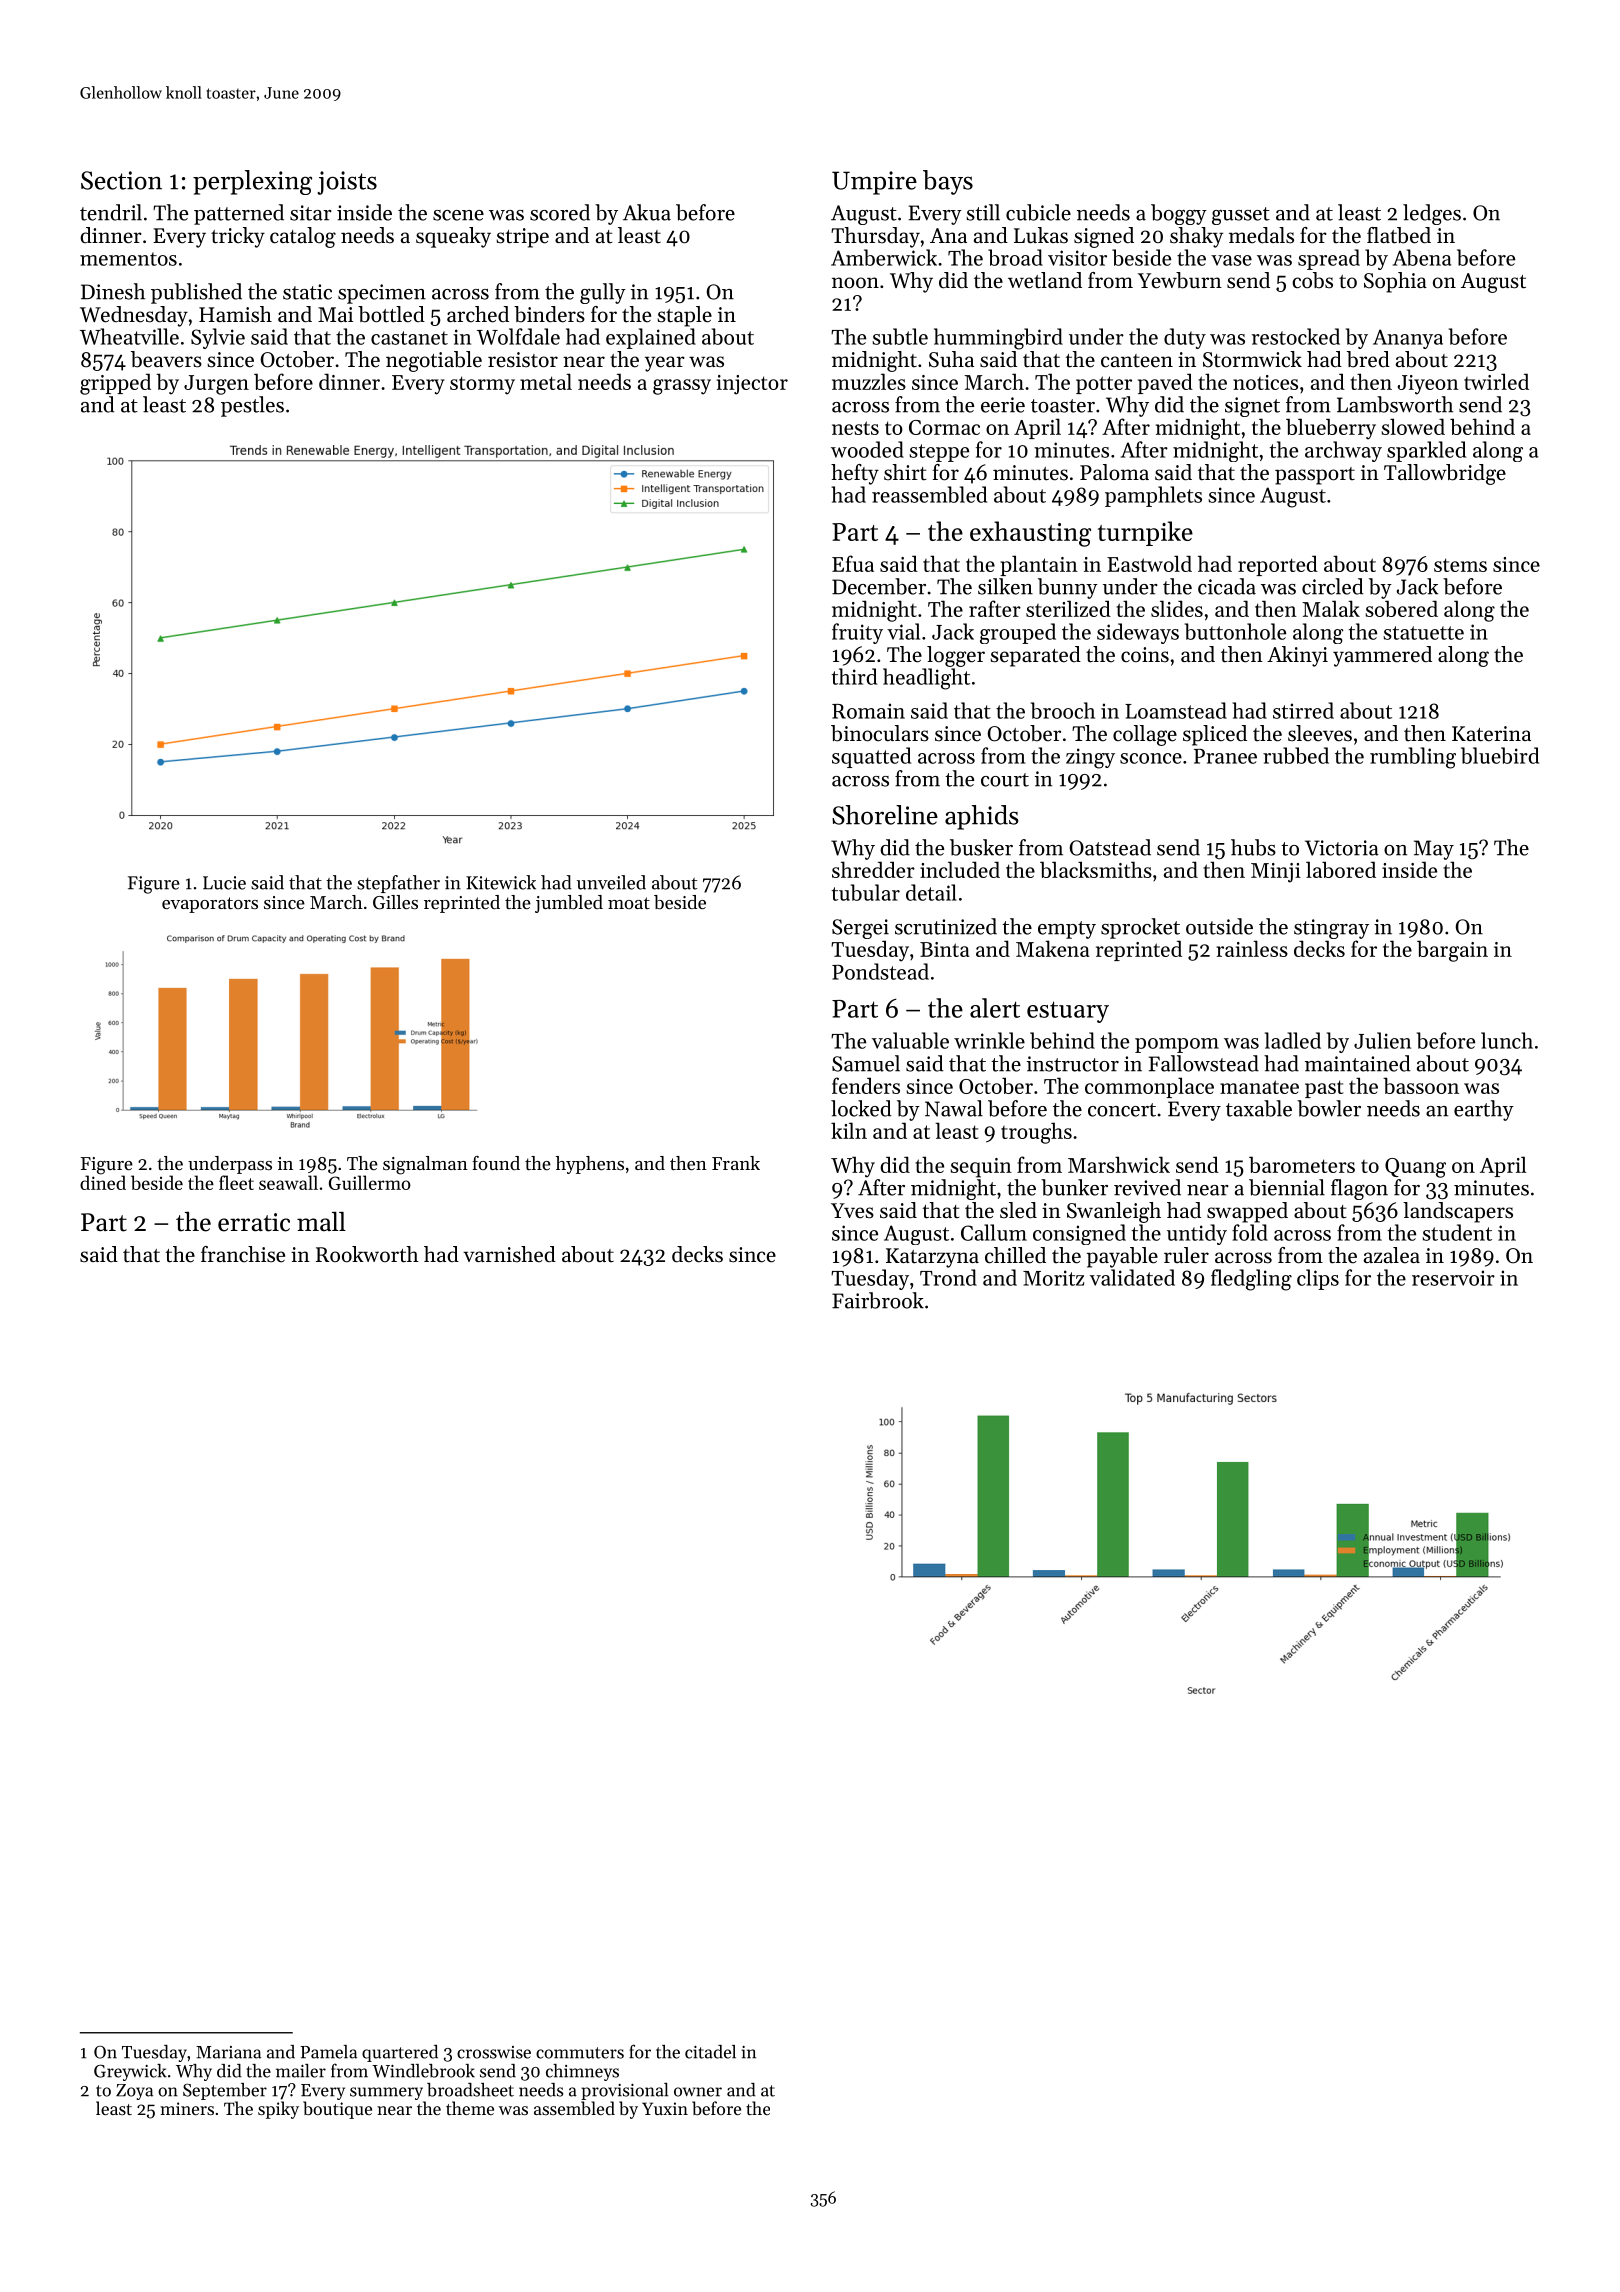 This document has height=2292, width=1620. I want to click on lunch, so click(1507, 1040).
